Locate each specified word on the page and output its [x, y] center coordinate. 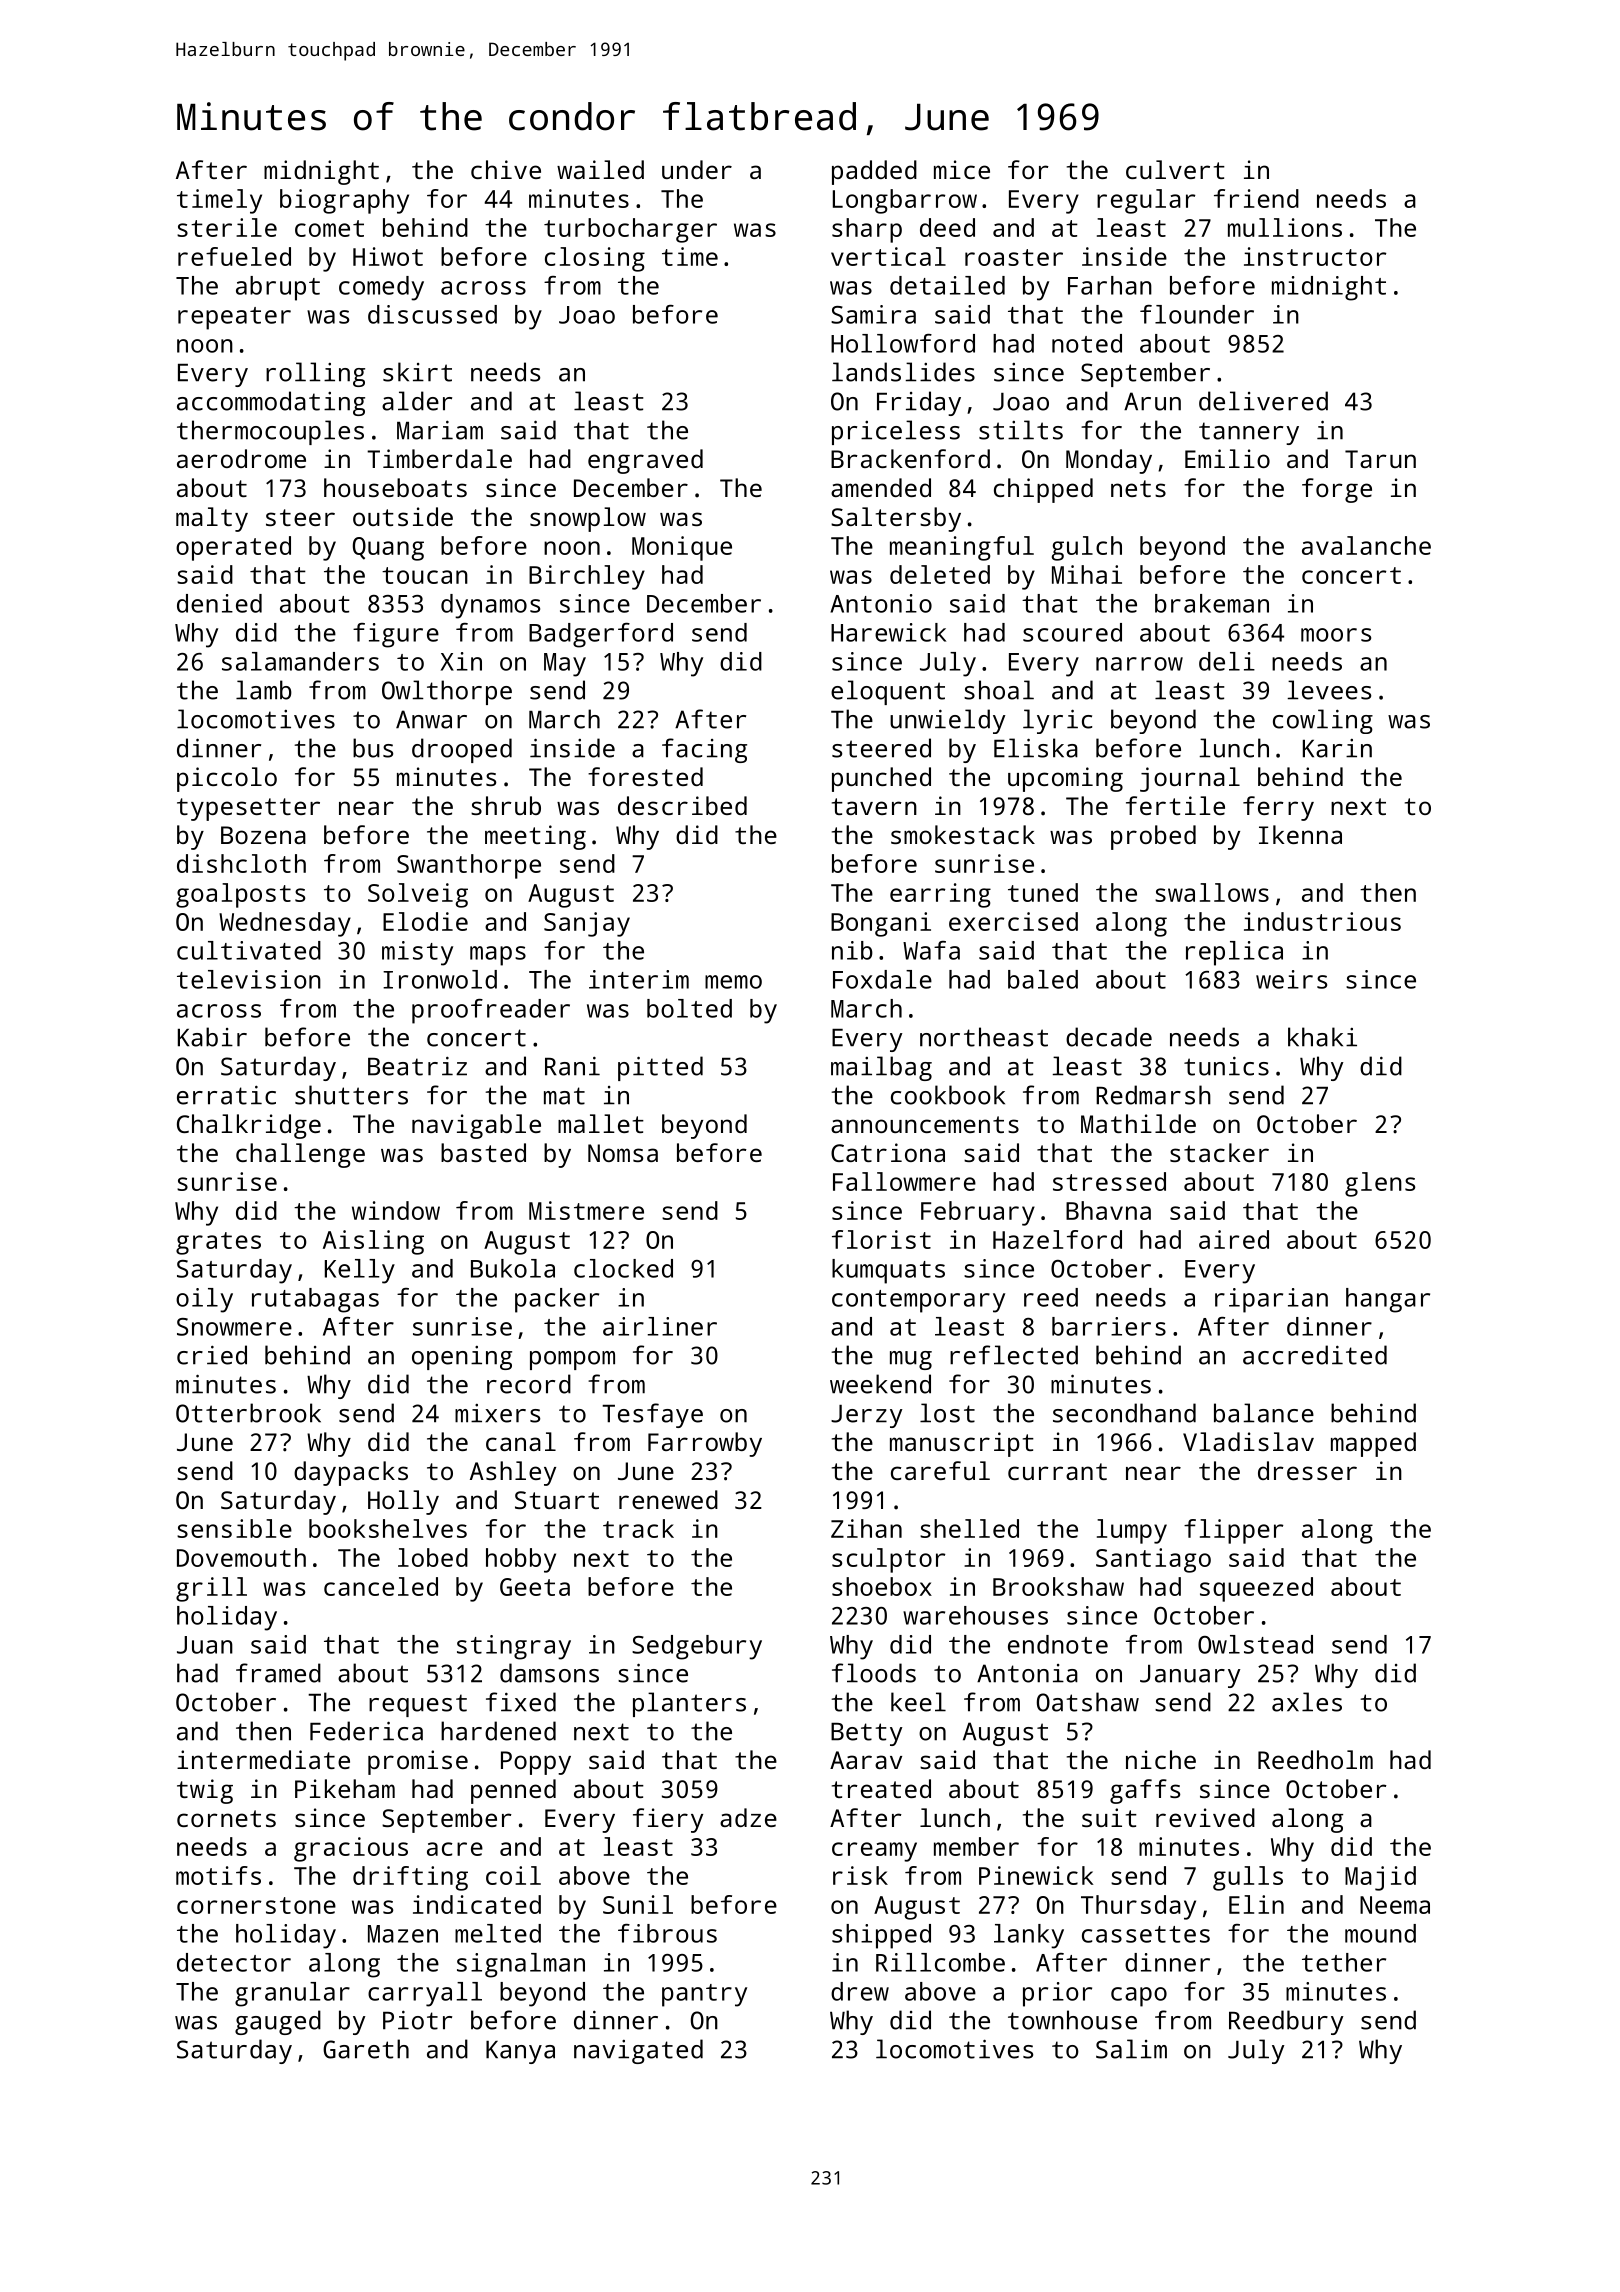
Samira [873, 314]
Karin [1337, 748]
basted [483, 1152]
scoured [1072, 632]
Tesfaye [652, 1415]
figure [396, 635]
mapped [1373, 1444]
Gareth [366, 2049]
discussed [432, 314]
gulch [1087, 548]
